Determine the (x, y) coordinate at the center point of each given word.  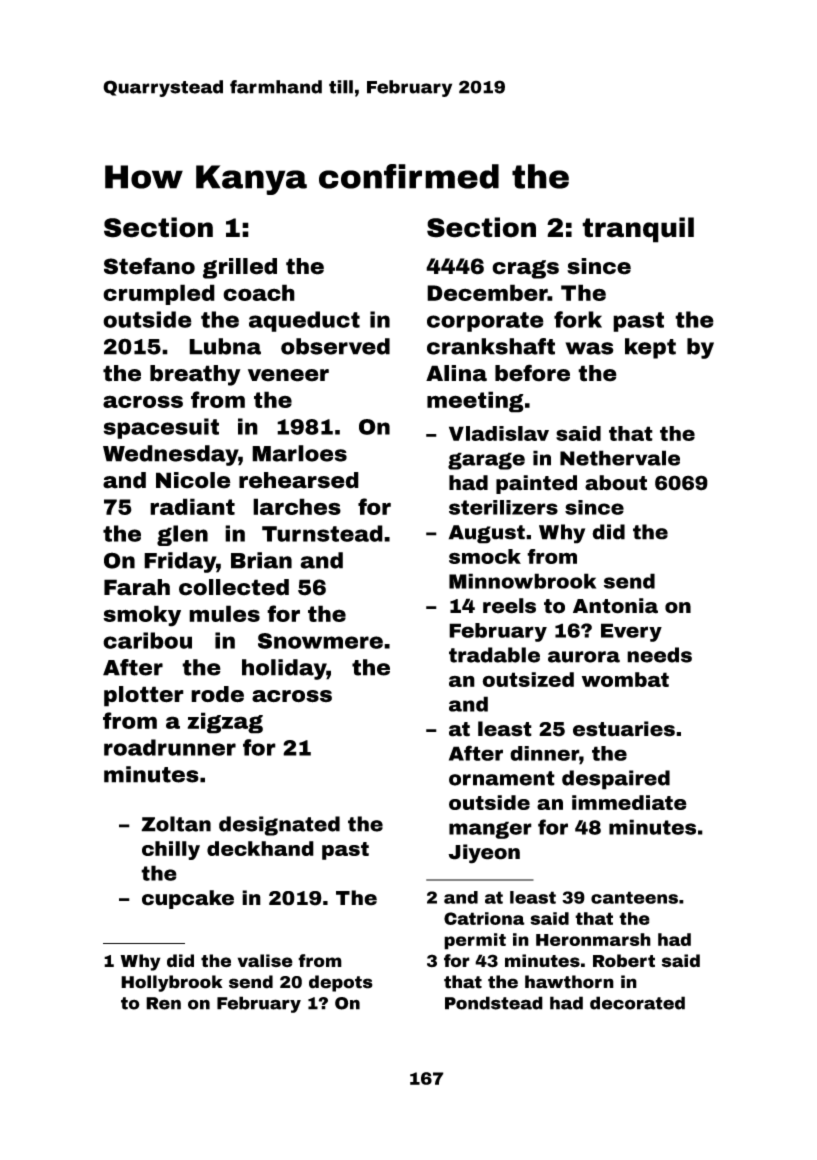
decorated (637, 1003)
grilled (240, 268)
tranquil (638, 230)
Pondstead (494, 1003)
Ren (163, 1003)
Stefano (149, 266)
